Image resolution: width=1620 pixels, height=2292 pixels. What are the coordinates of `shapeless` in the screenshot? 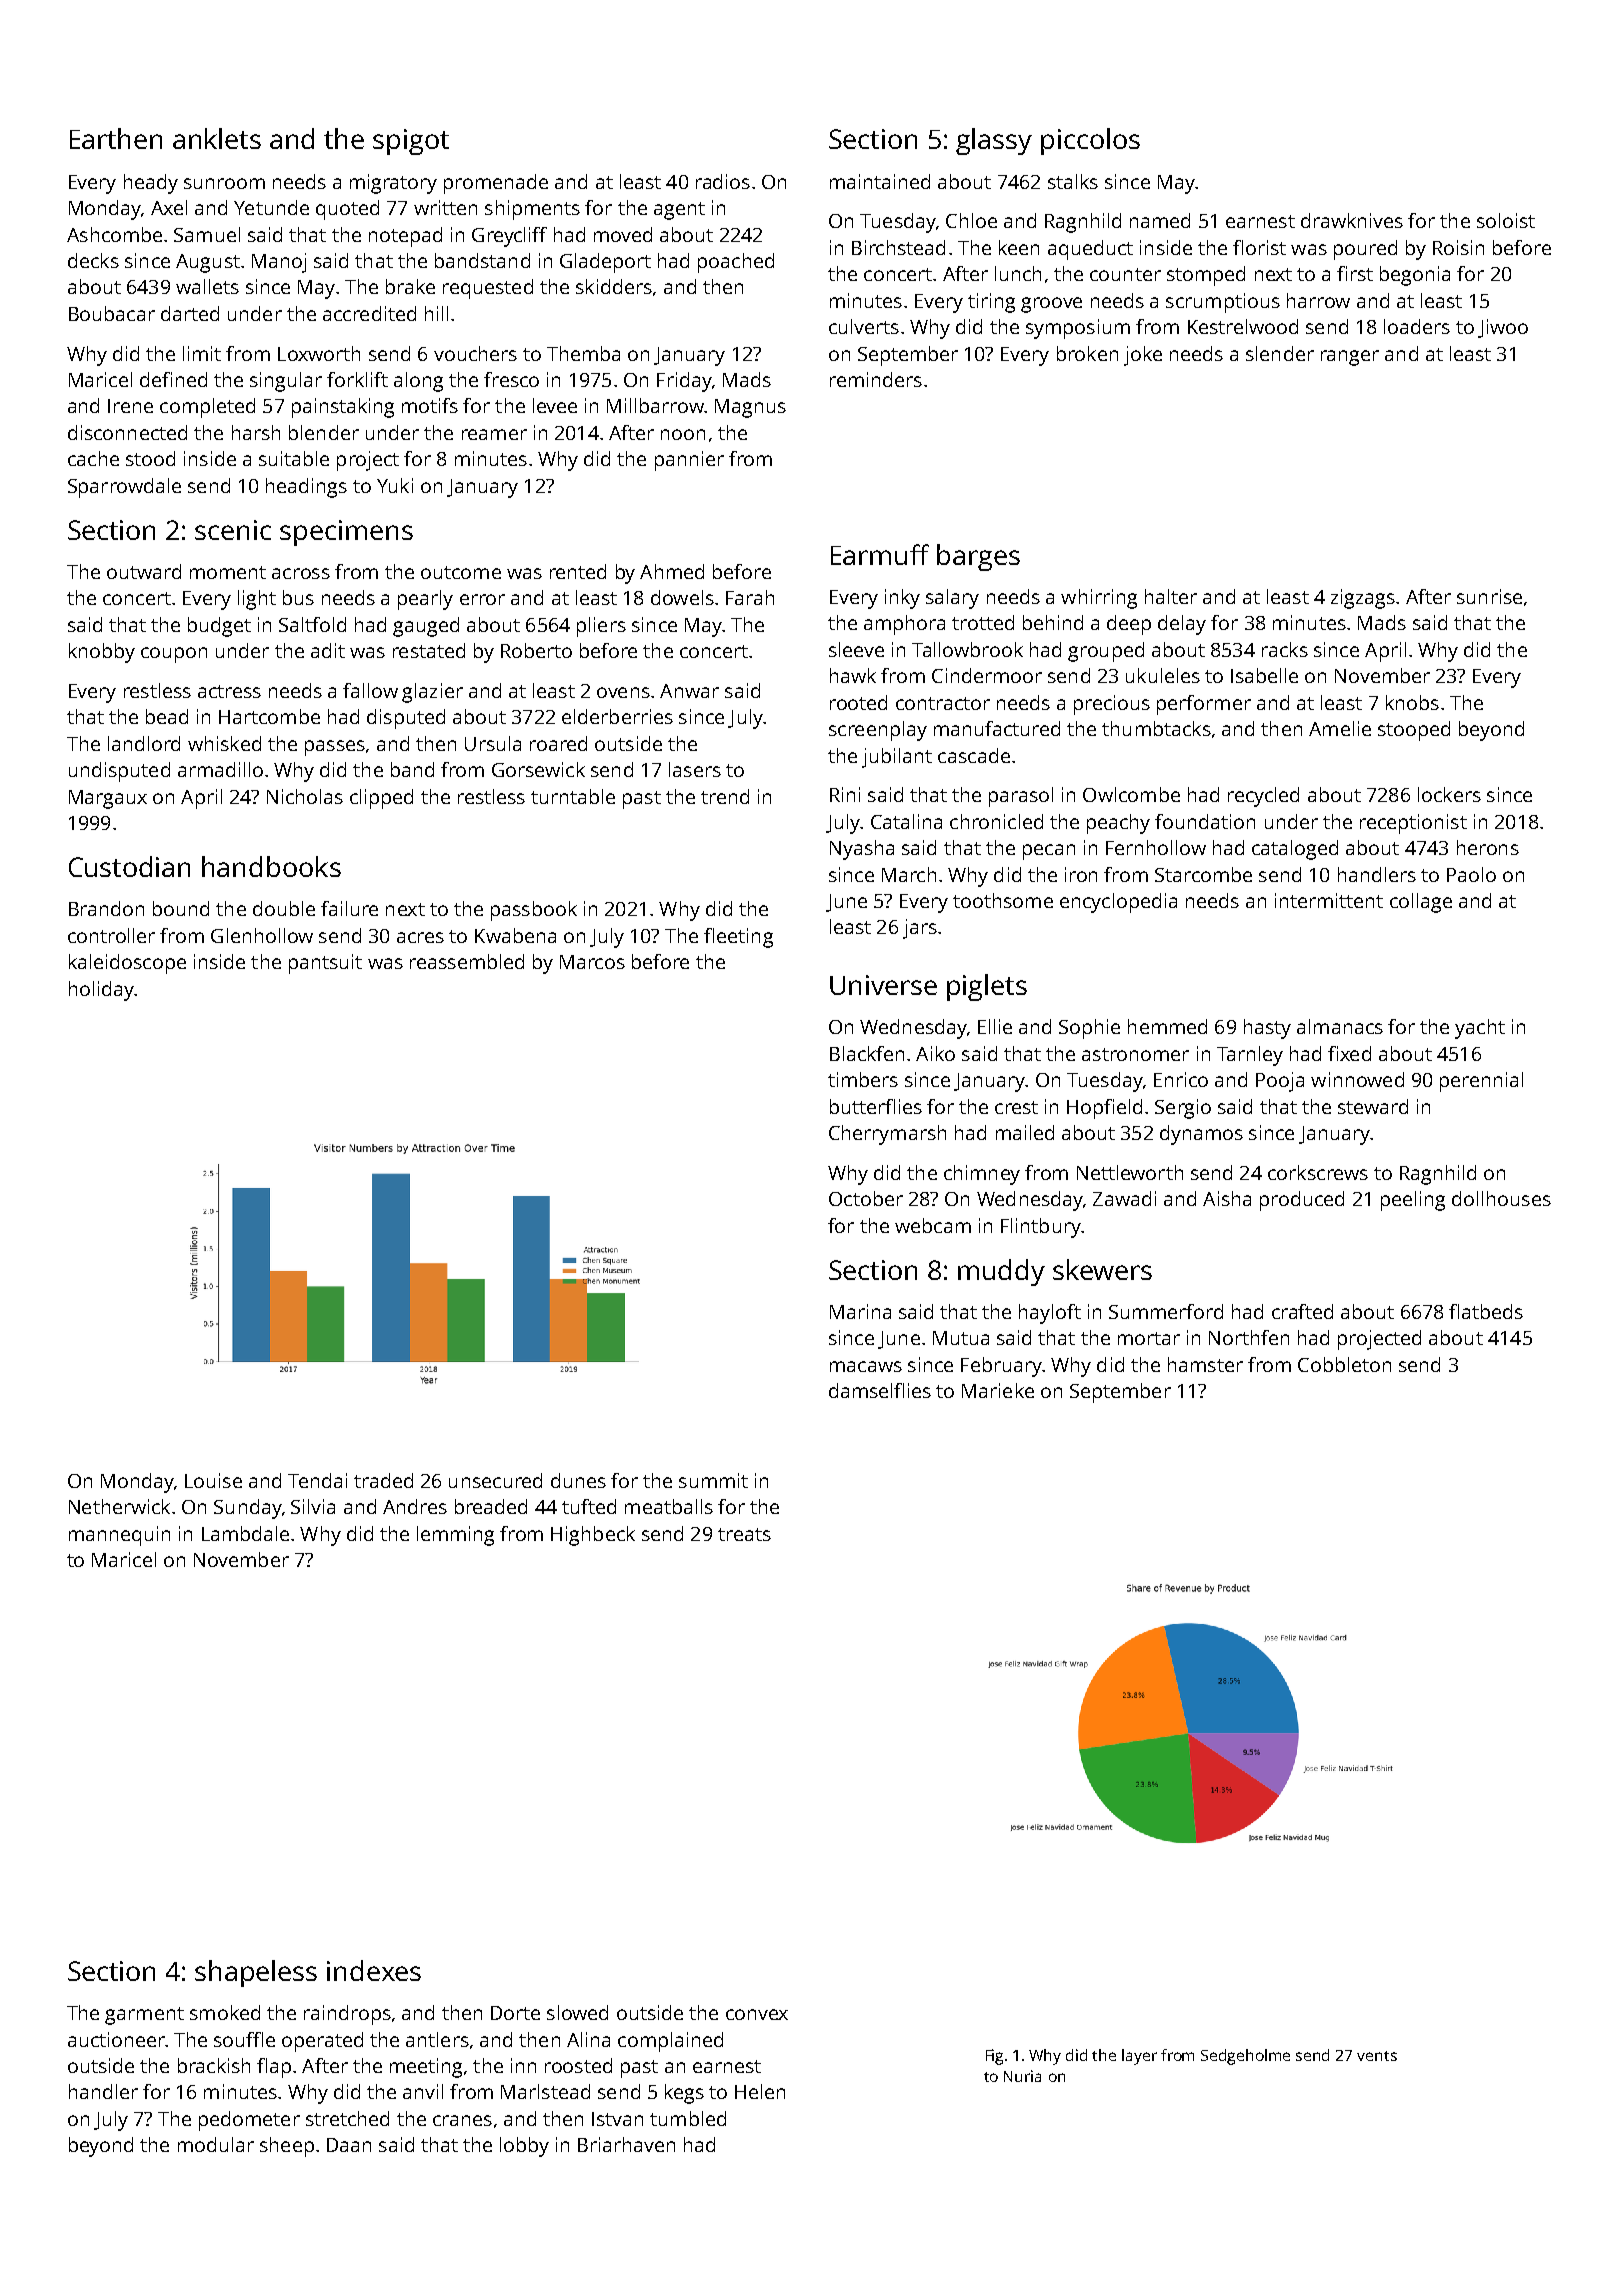 It's located at (256, 1973).
